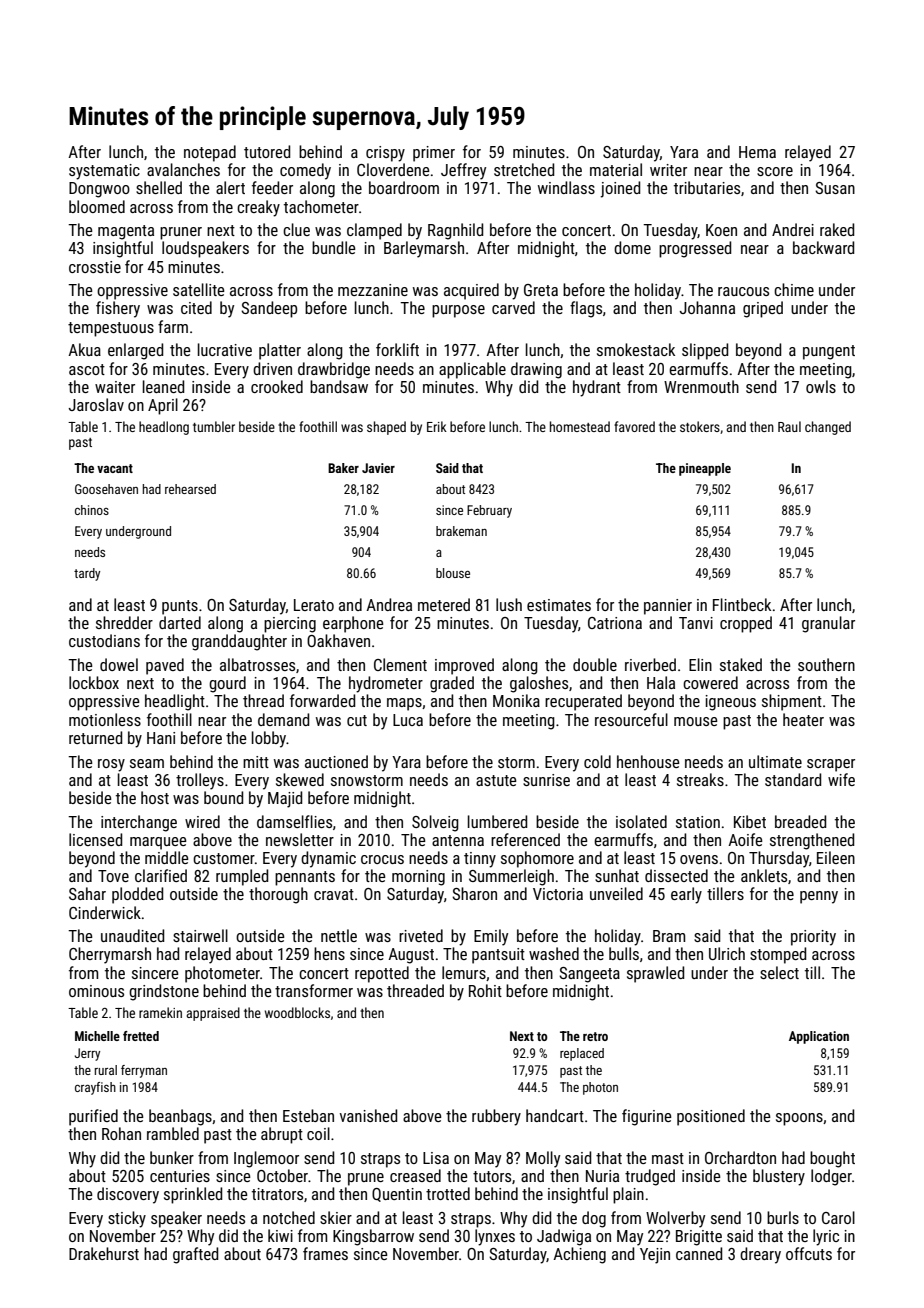 The image size is (924, 1308). Describe the element at coordinates (195, 1255) in the page. I see `grafted` at that location.
